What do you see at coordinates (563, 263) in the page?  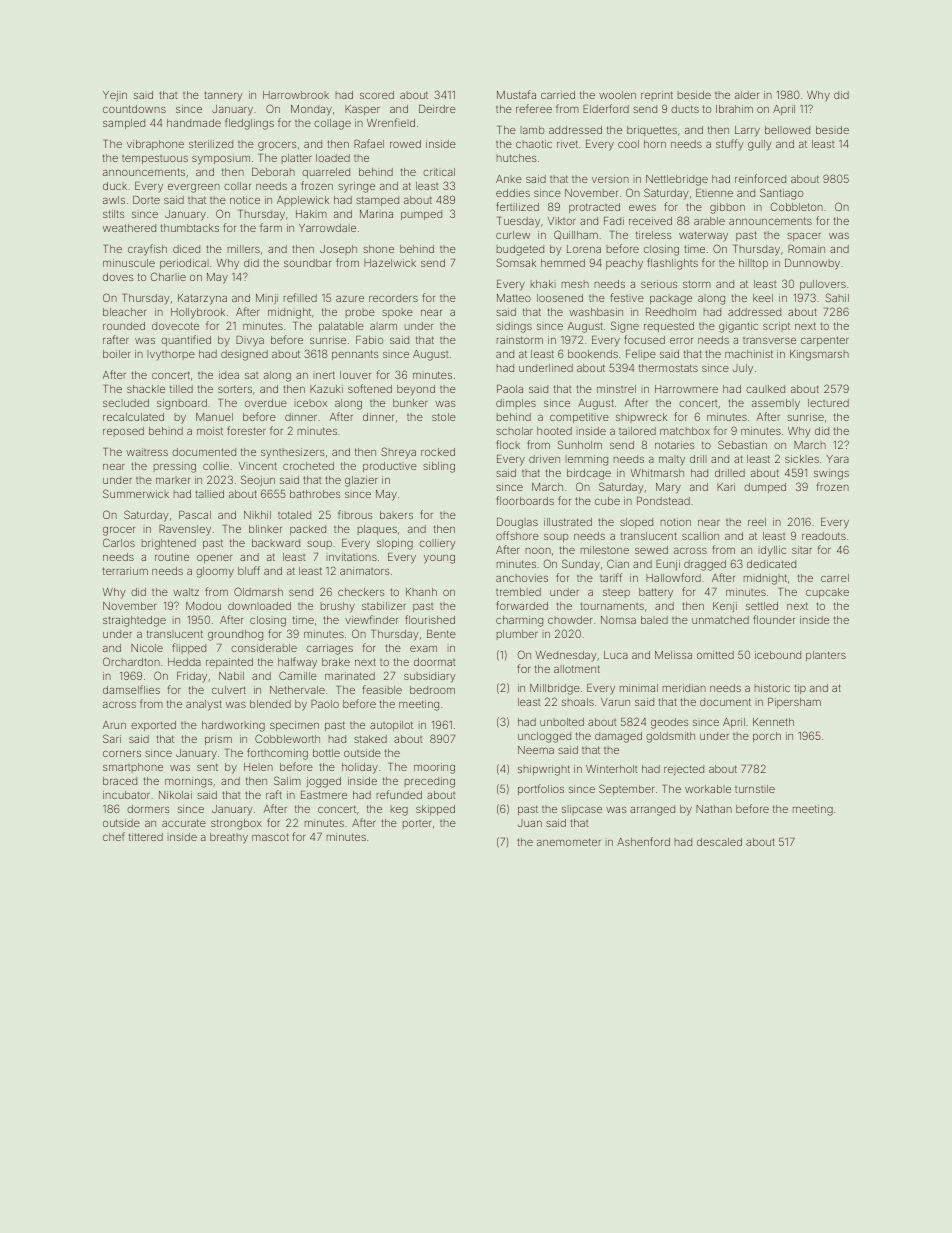 I see `hemmed` at bounding box center [563, 263].
